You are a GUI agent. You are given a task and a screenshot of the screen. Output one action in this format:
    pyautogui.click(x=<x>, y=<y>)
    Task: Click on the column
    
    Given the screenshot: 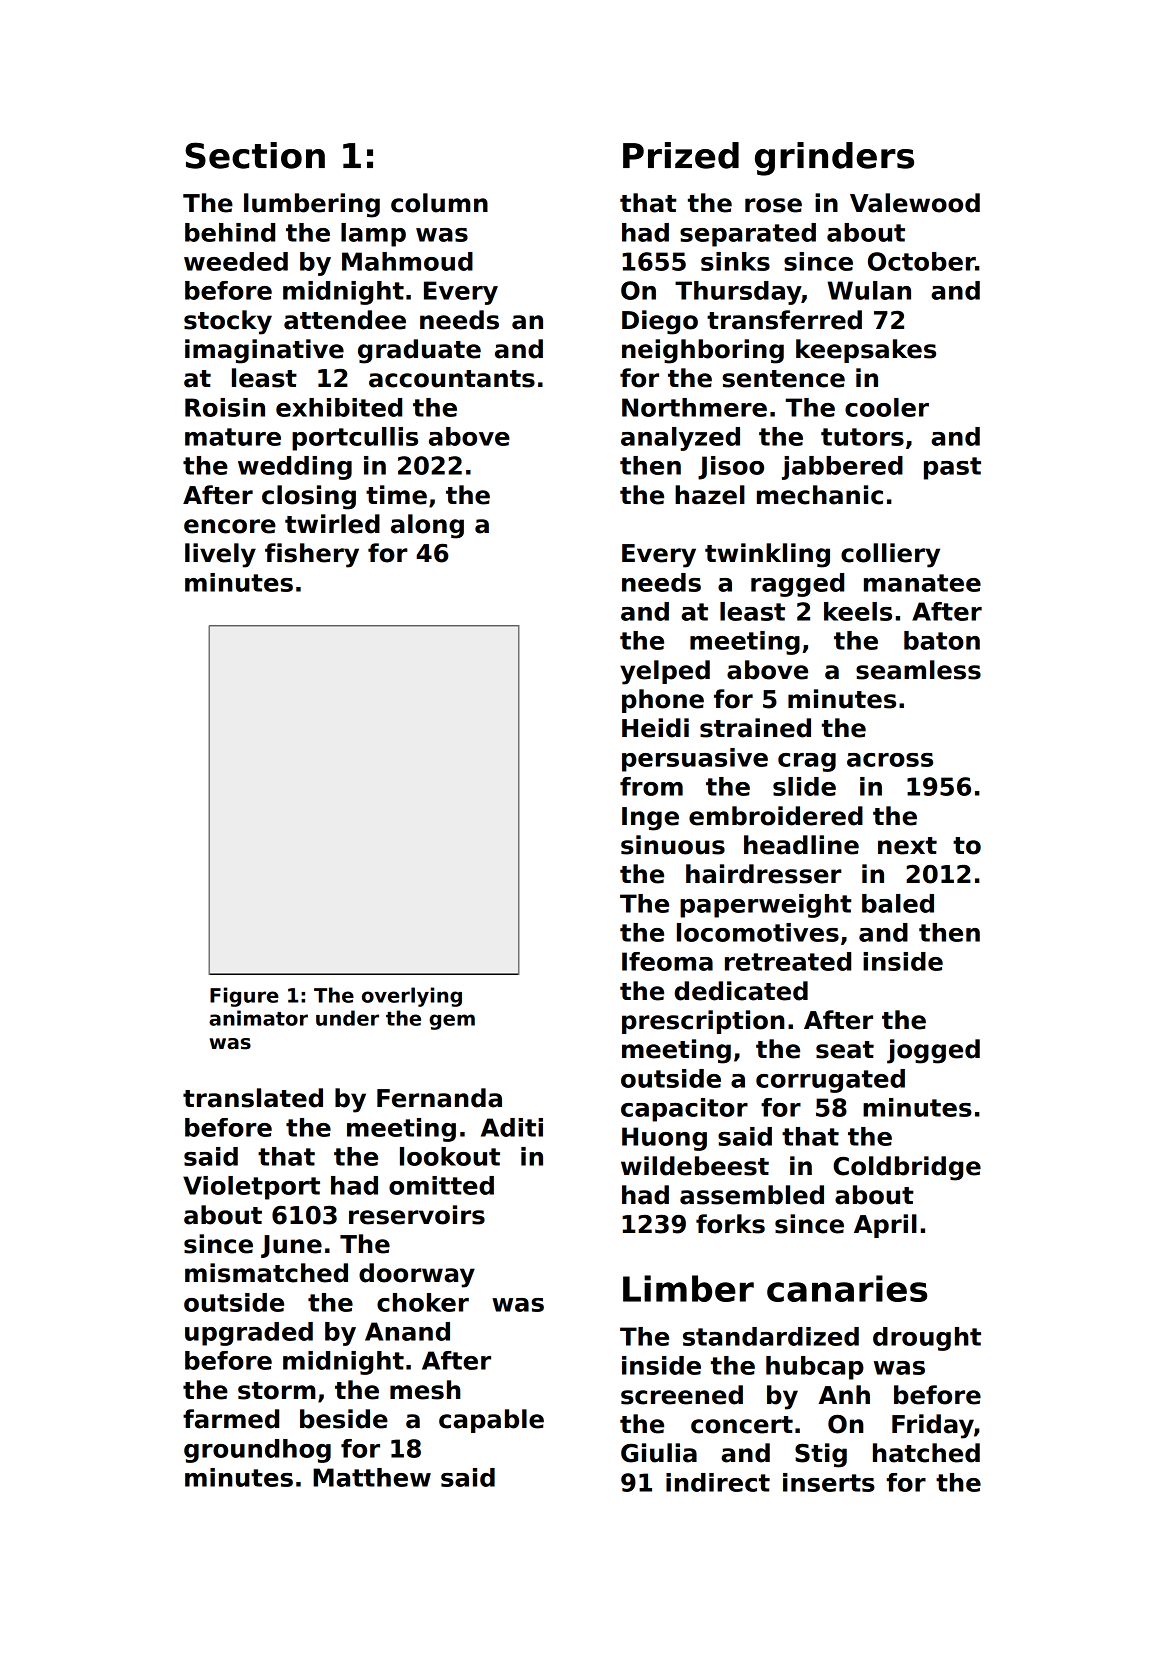 What is the action you would take?
    pyautogui.click(x=439, y=203)
